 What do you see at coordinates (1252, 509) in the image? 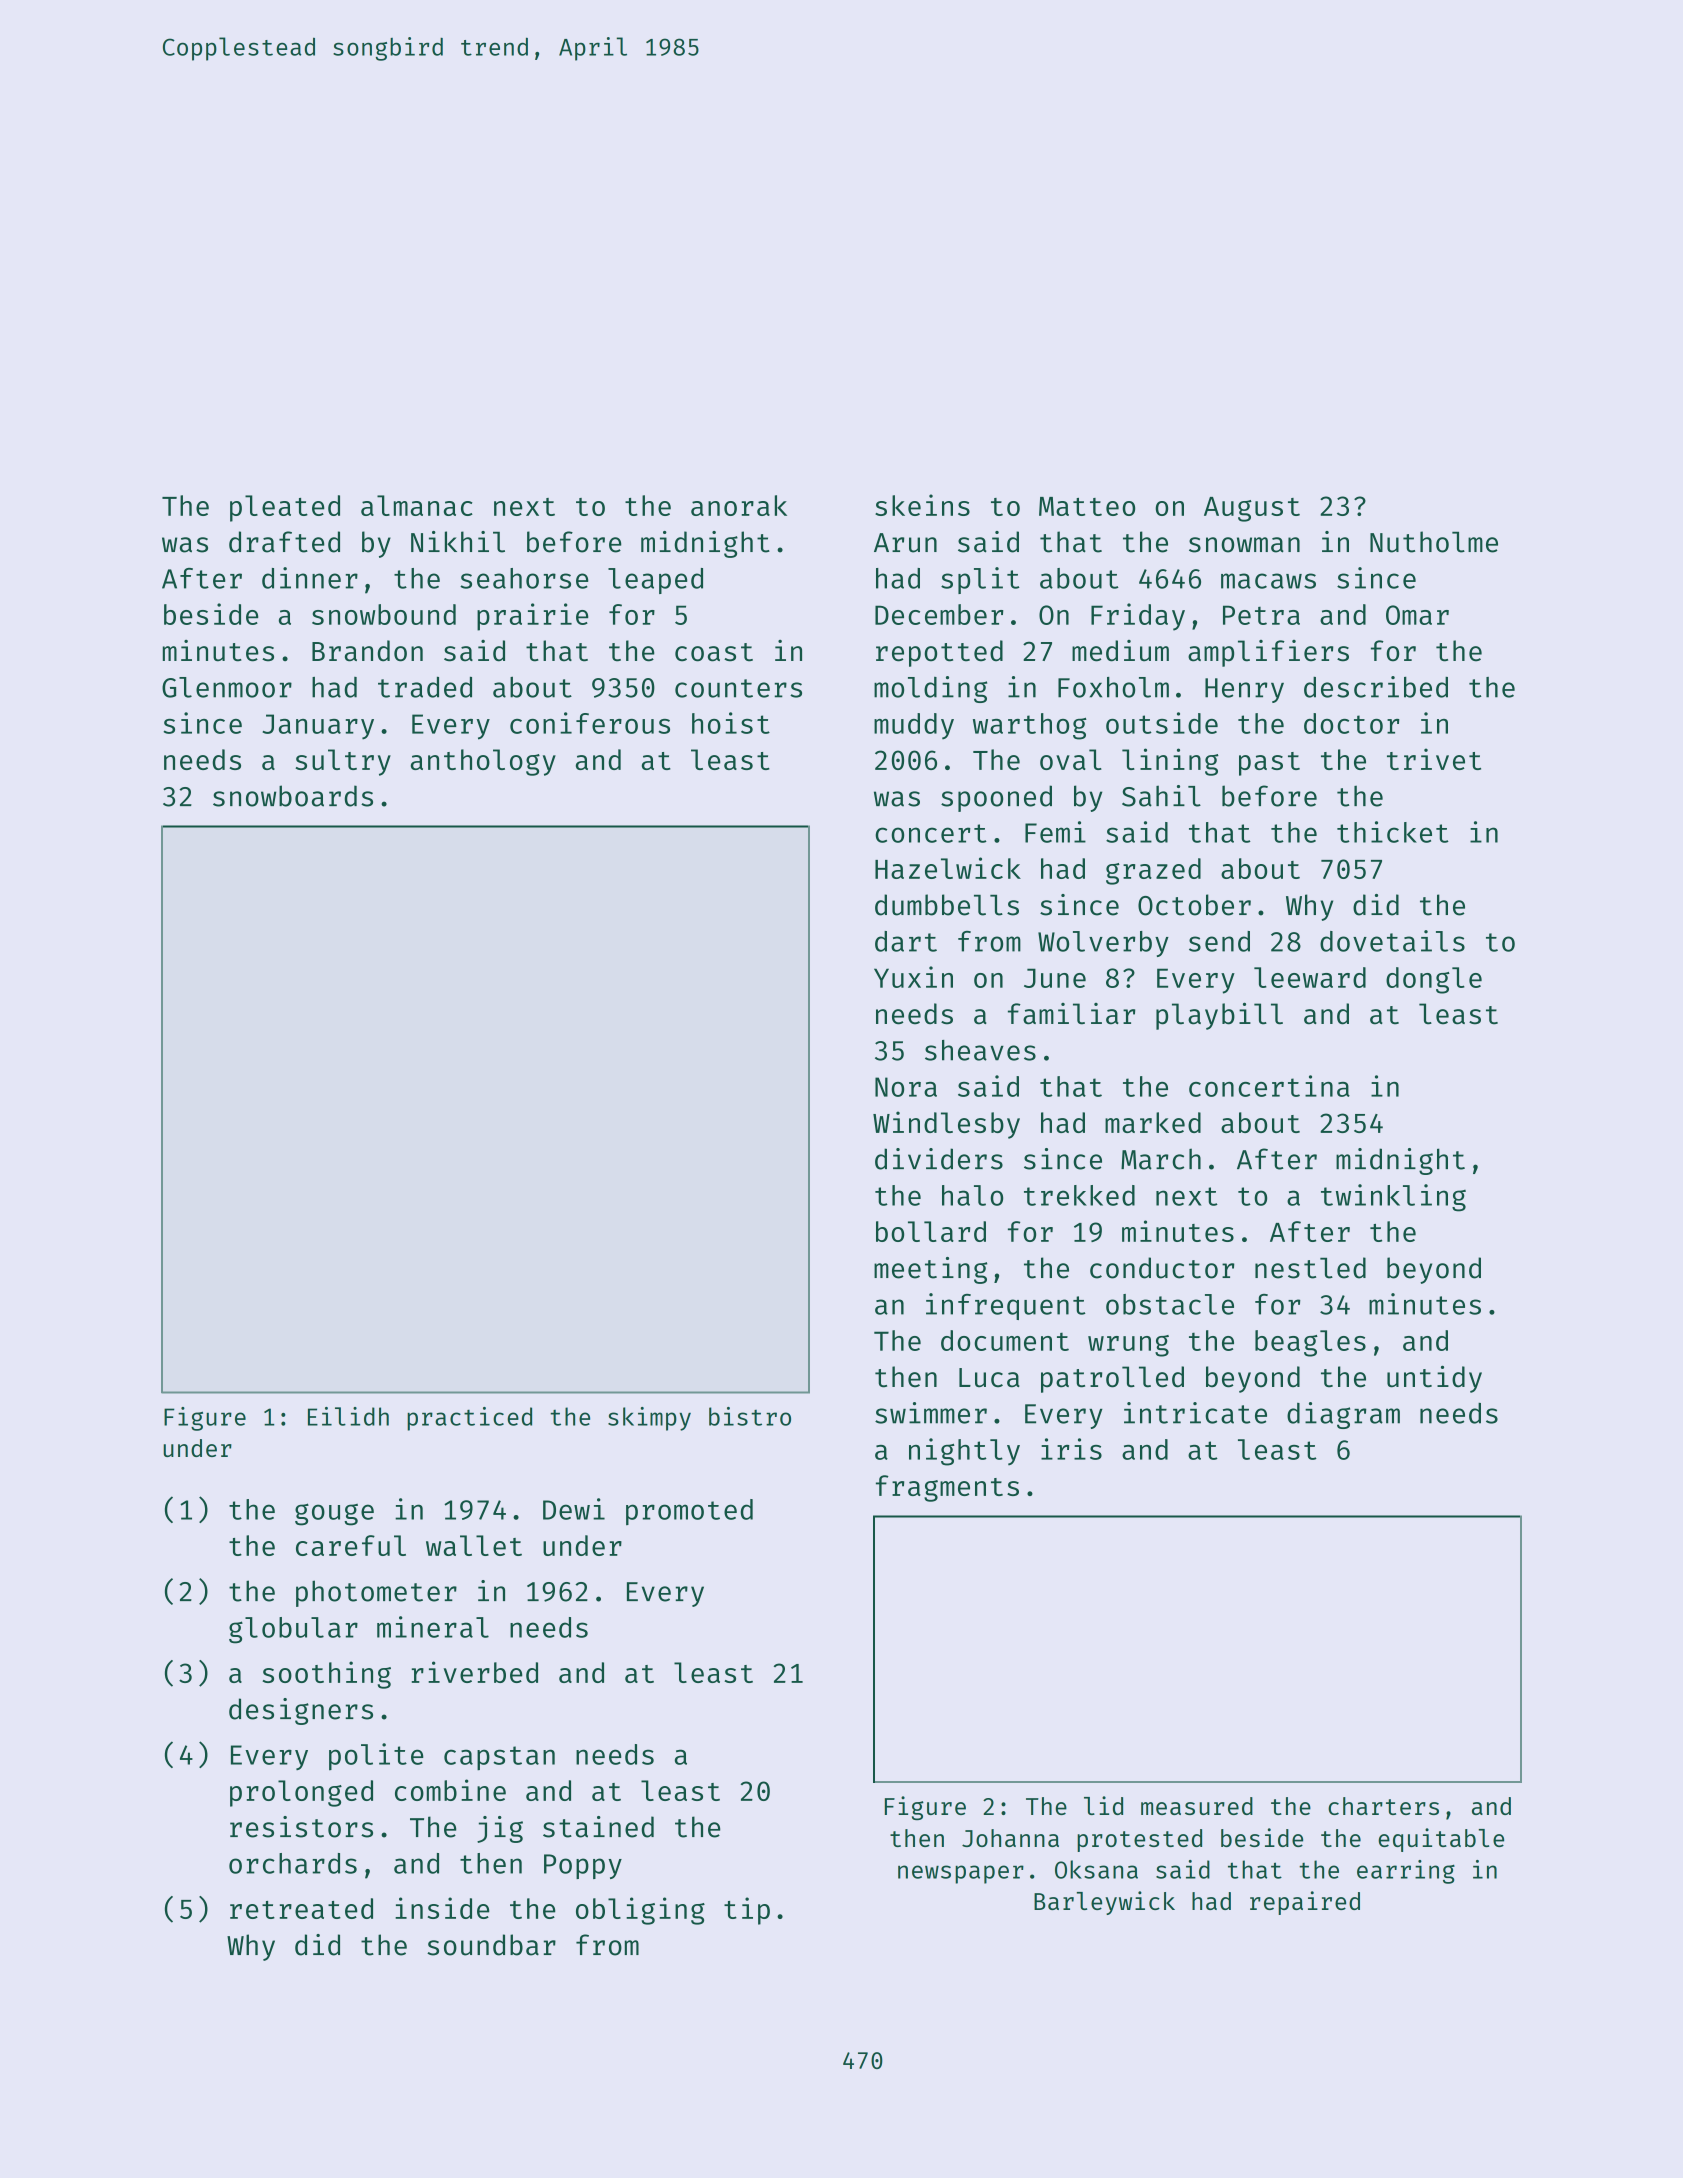
I see `August` at bounding box center [1252, 509].
